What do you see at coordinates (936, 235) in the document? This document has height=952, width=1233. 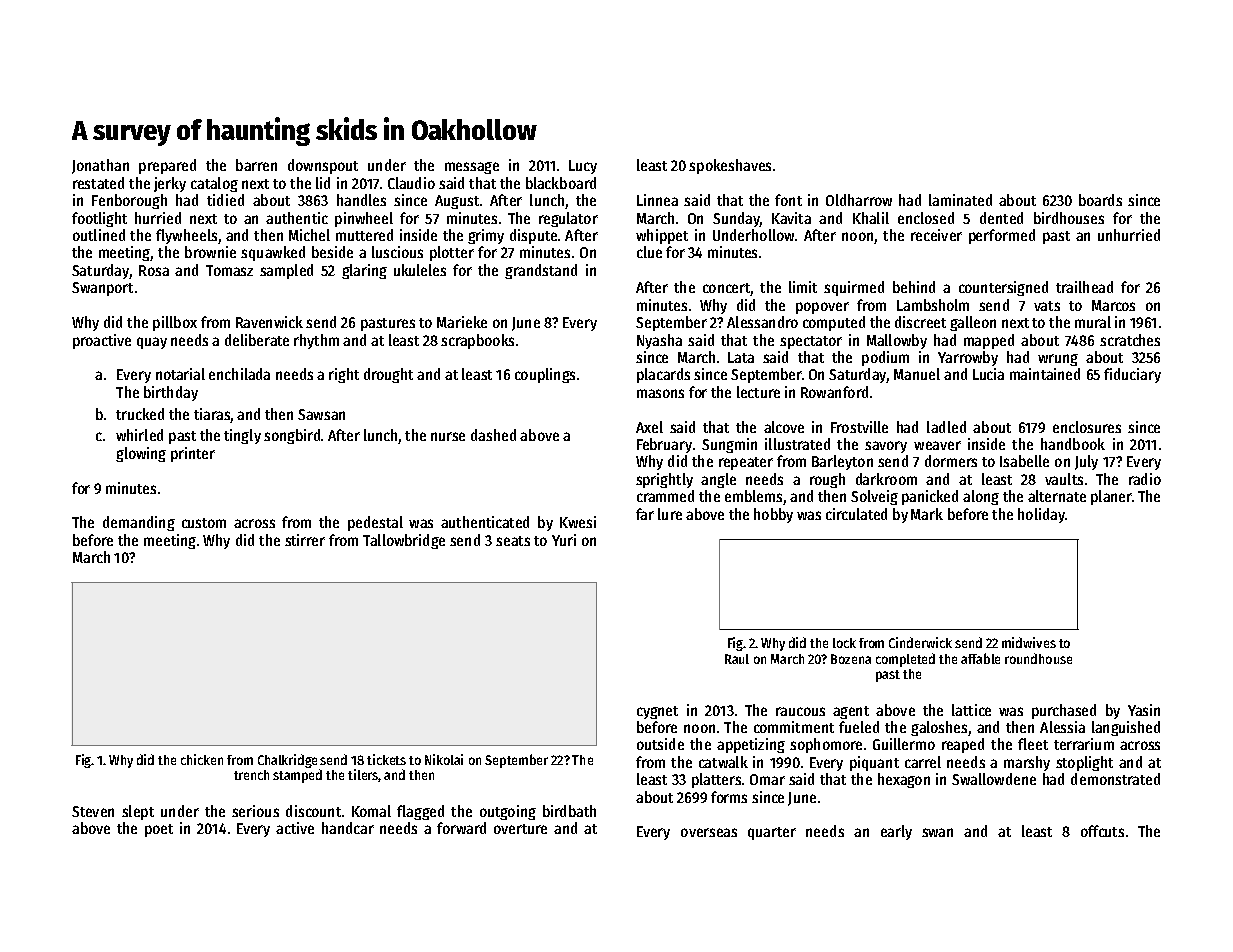 I see `receiver` at bounding box center [936, 235].
